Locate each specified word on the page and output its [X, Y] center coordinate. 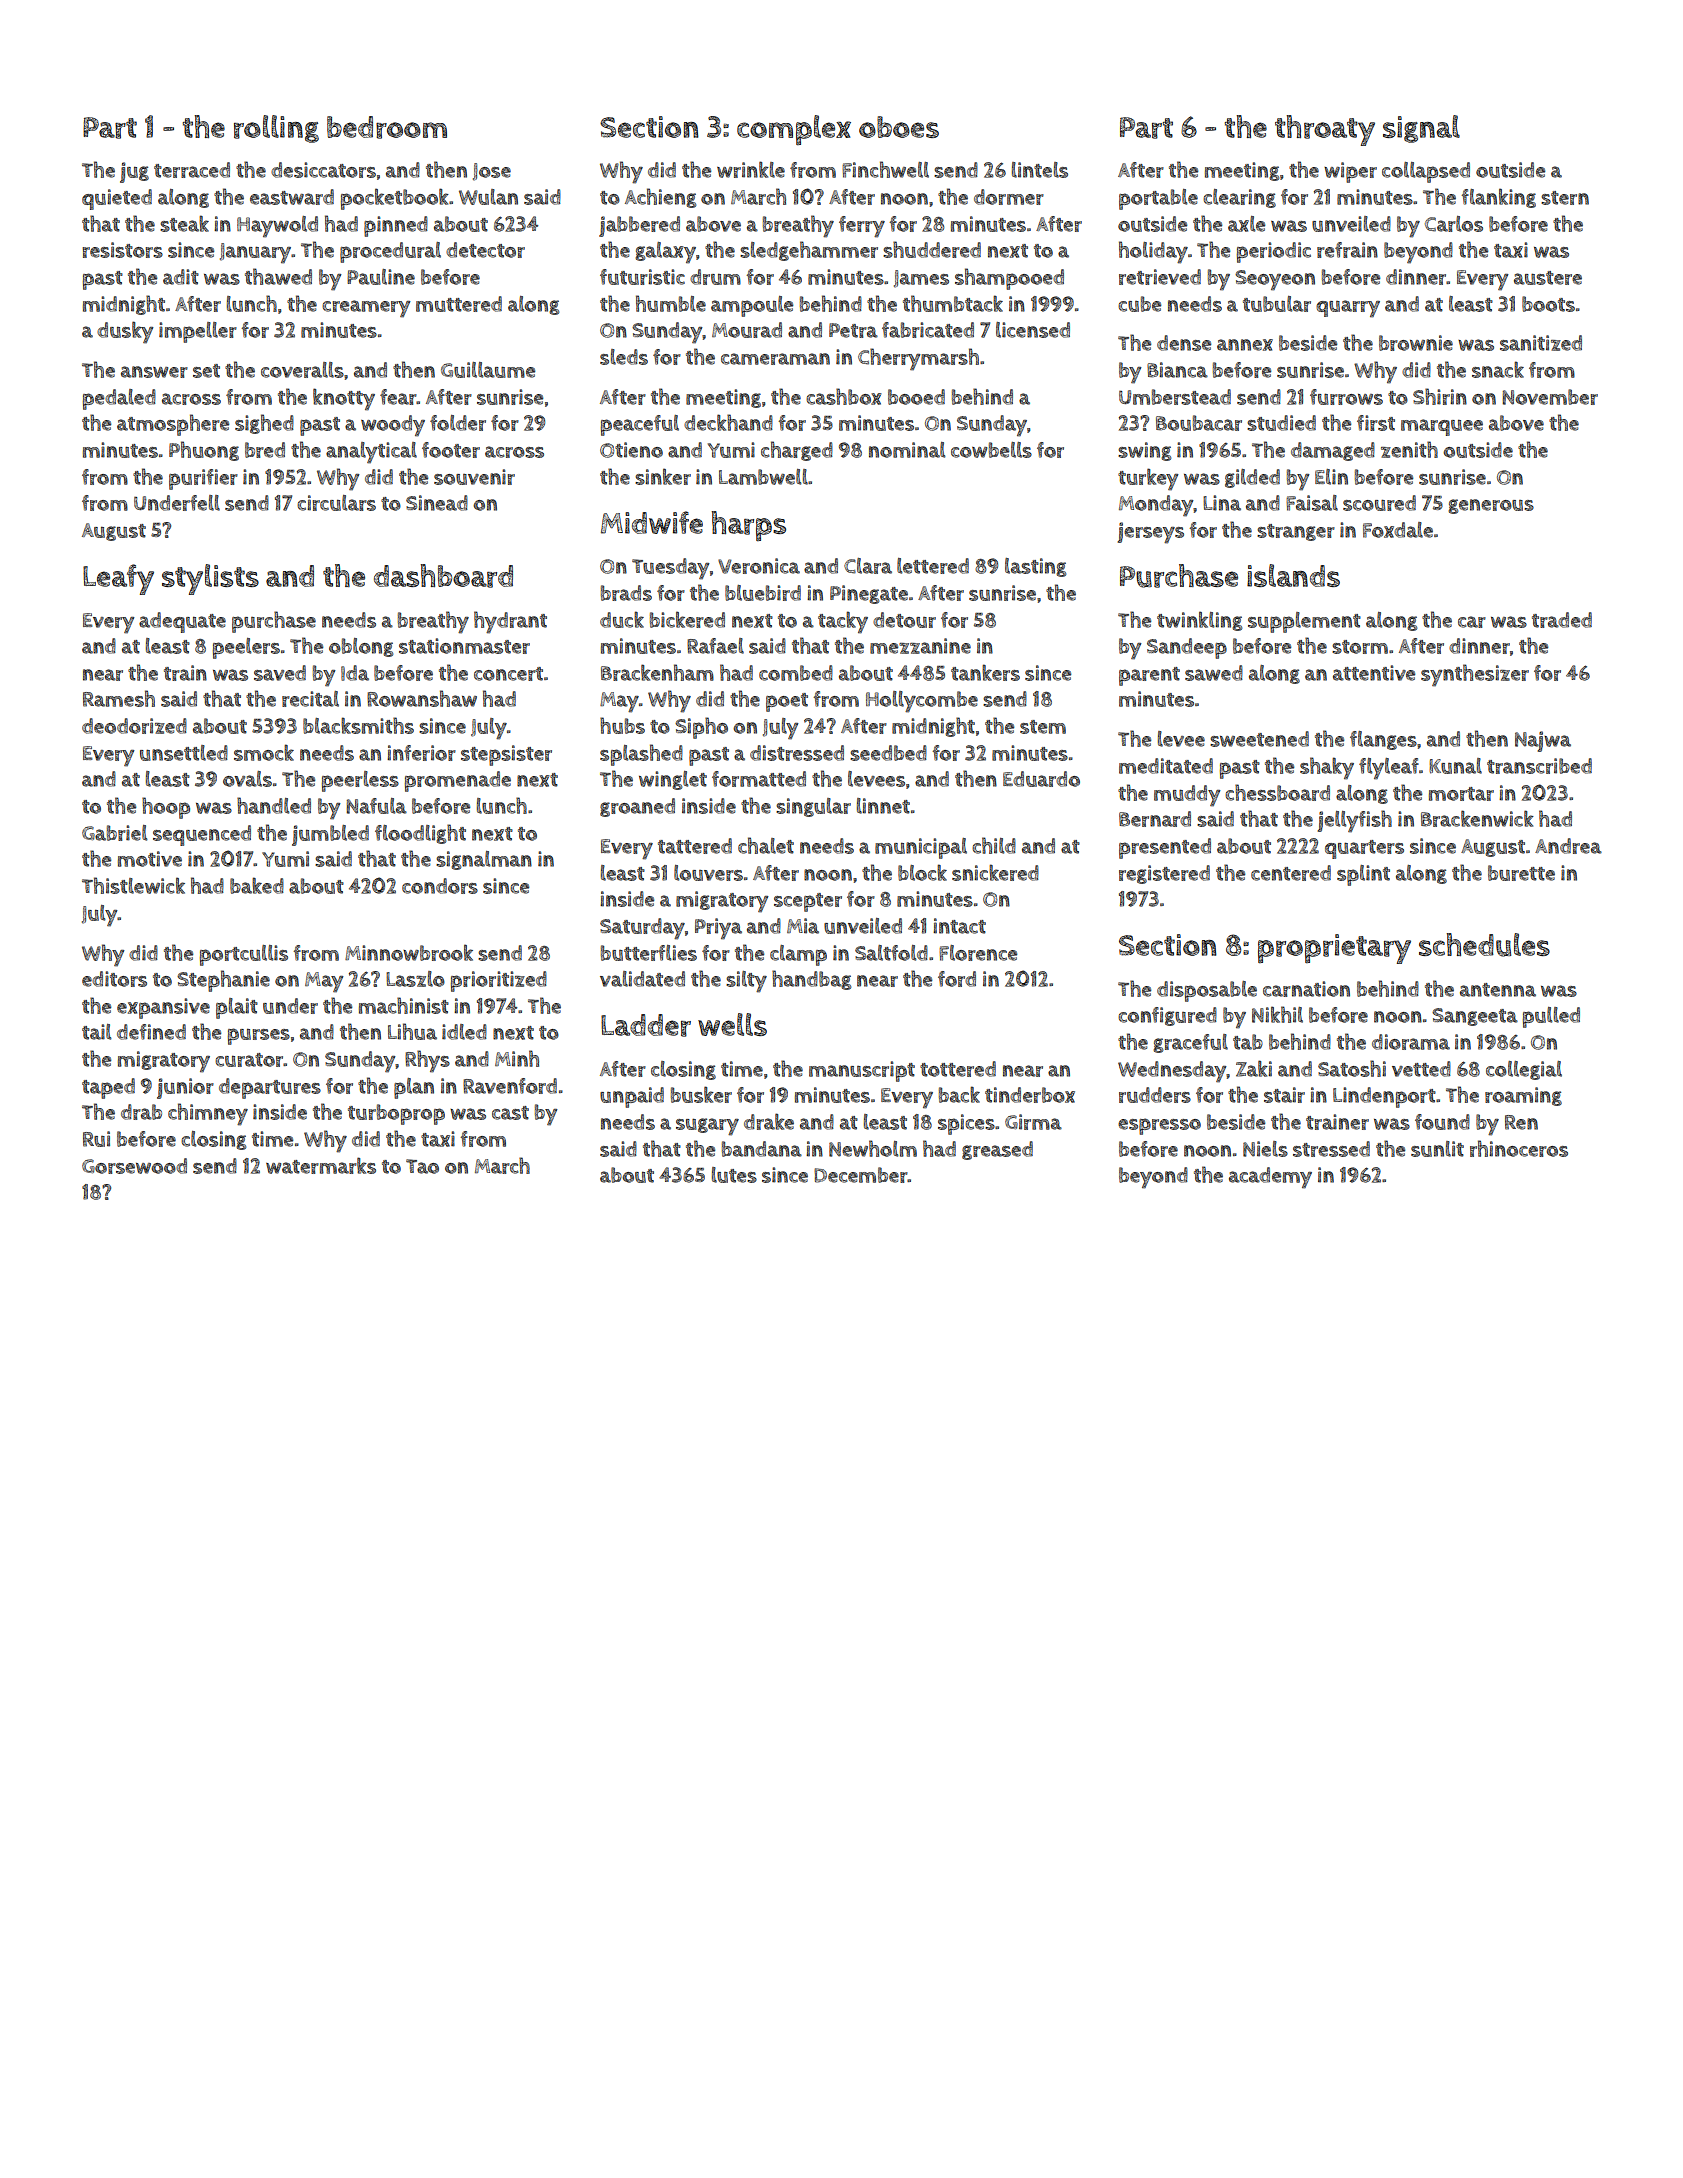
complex [794, 130]
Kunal [1455, 766]
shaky [1327, 768]
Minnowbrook [409, 952]
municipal [921, 848]
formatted [759, 779]
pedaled [119, 399]
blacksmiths [358, 725]
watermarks [321, 1165]
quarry [1348, 309]
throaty [1325, 130]
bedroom [387, 127]
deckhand [728, 422]
